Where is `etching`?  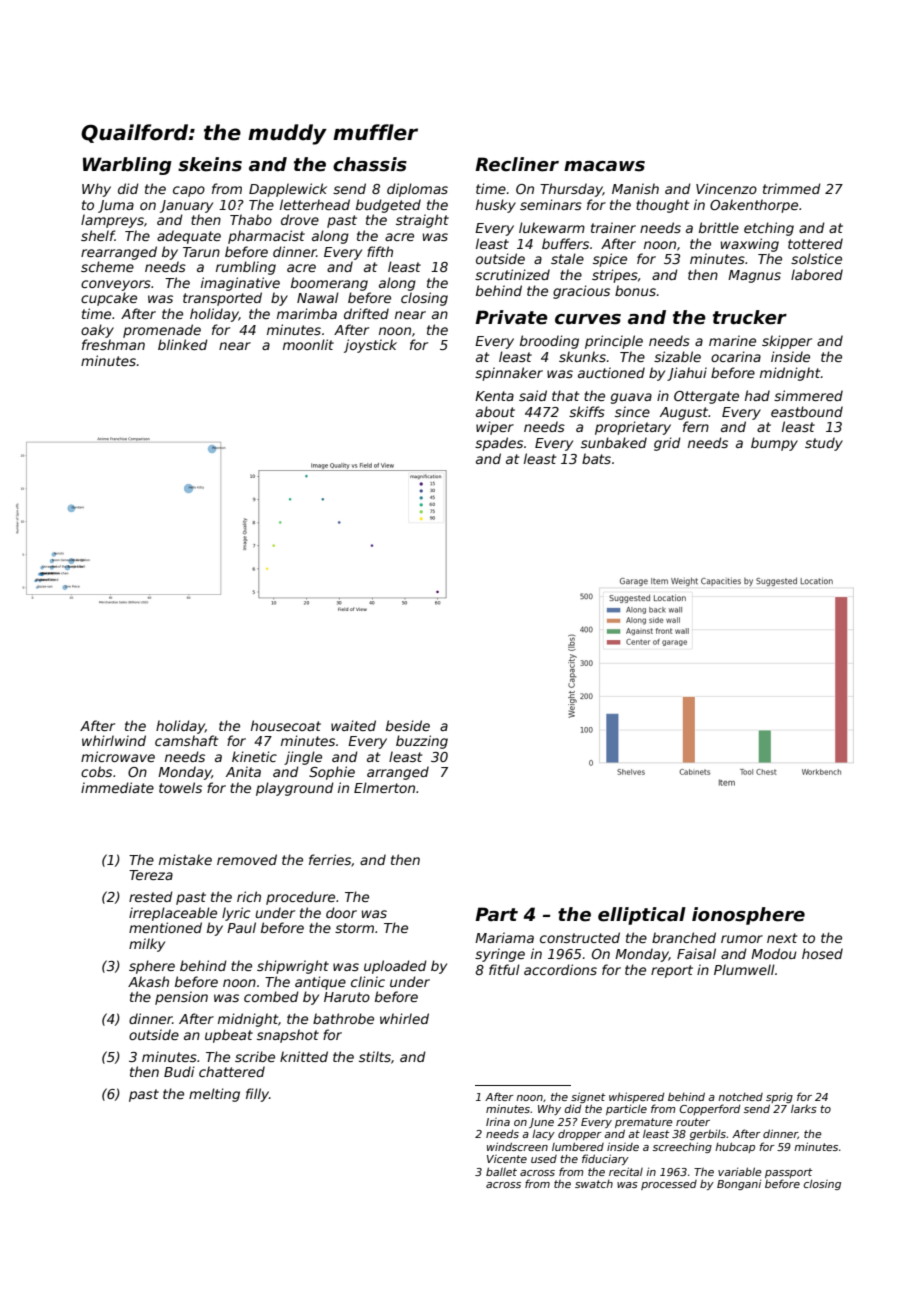 etching is located at coordinates (769, 229).
